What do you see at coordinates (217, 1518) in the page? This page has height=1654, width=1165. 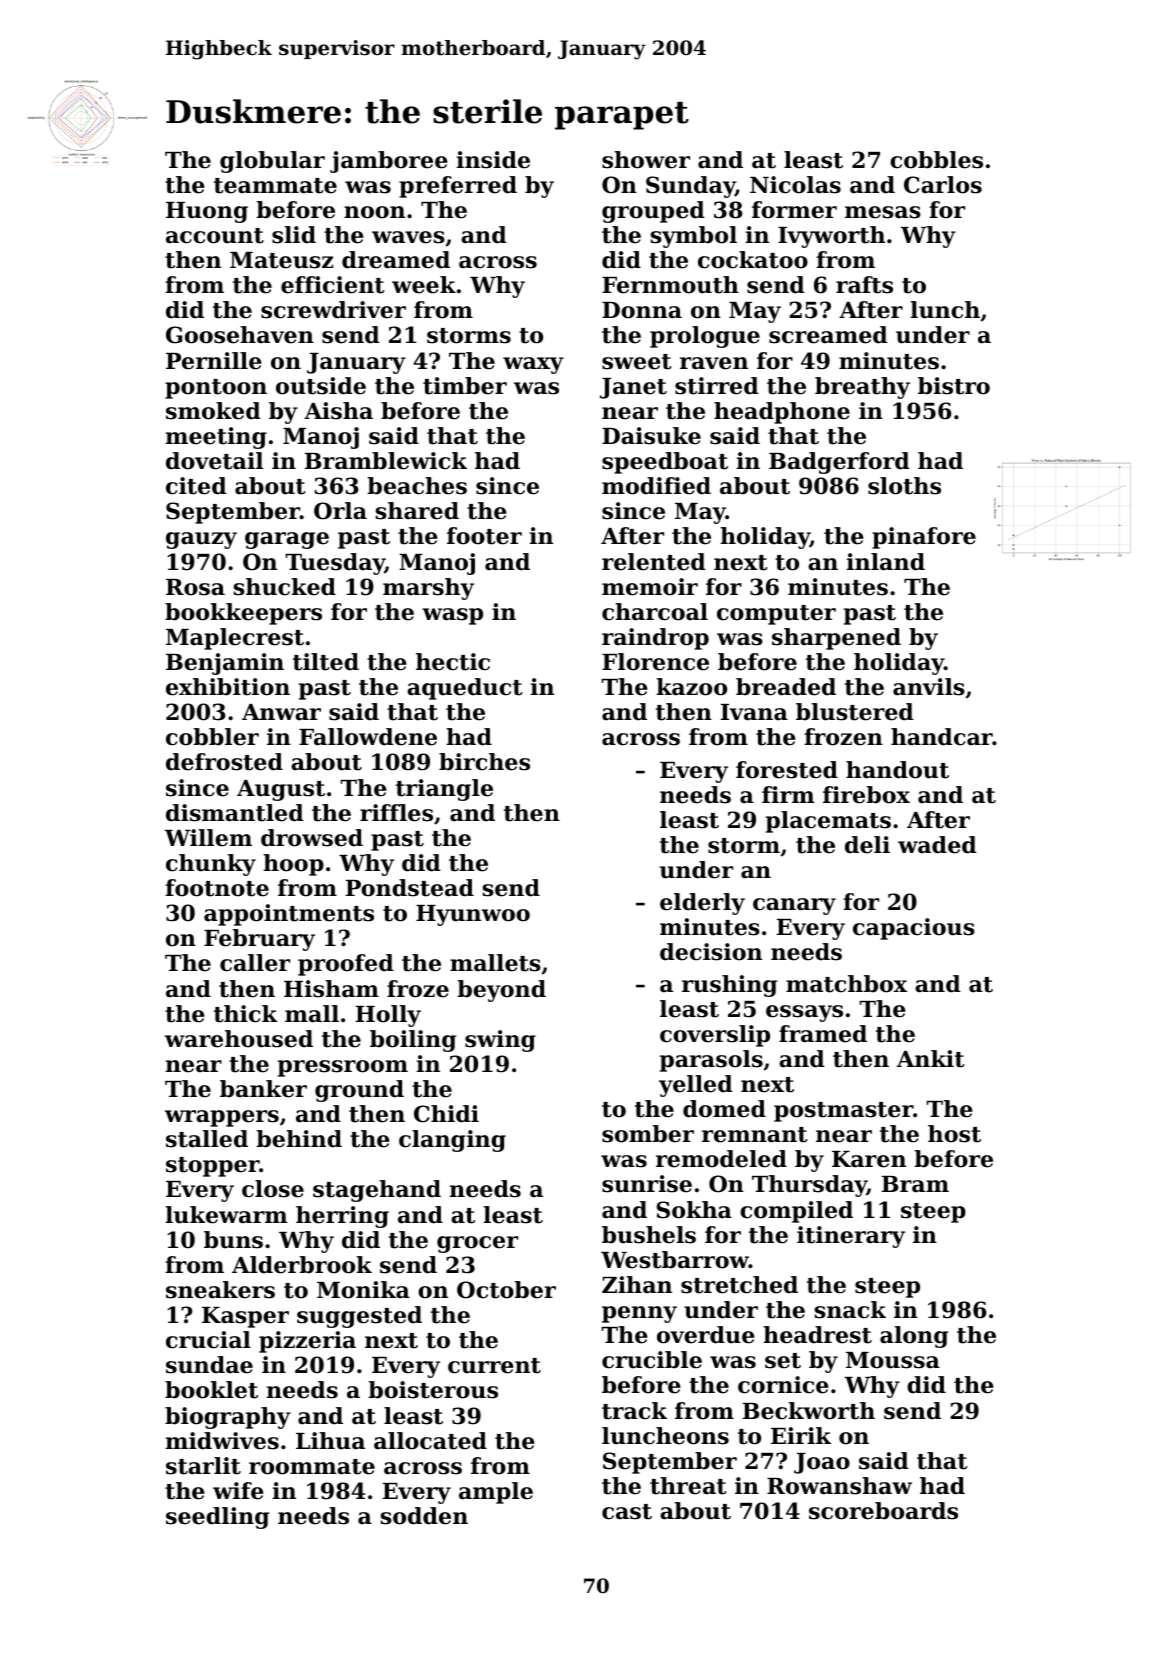 I see `seedling` at bounding box center [217, 1518].
